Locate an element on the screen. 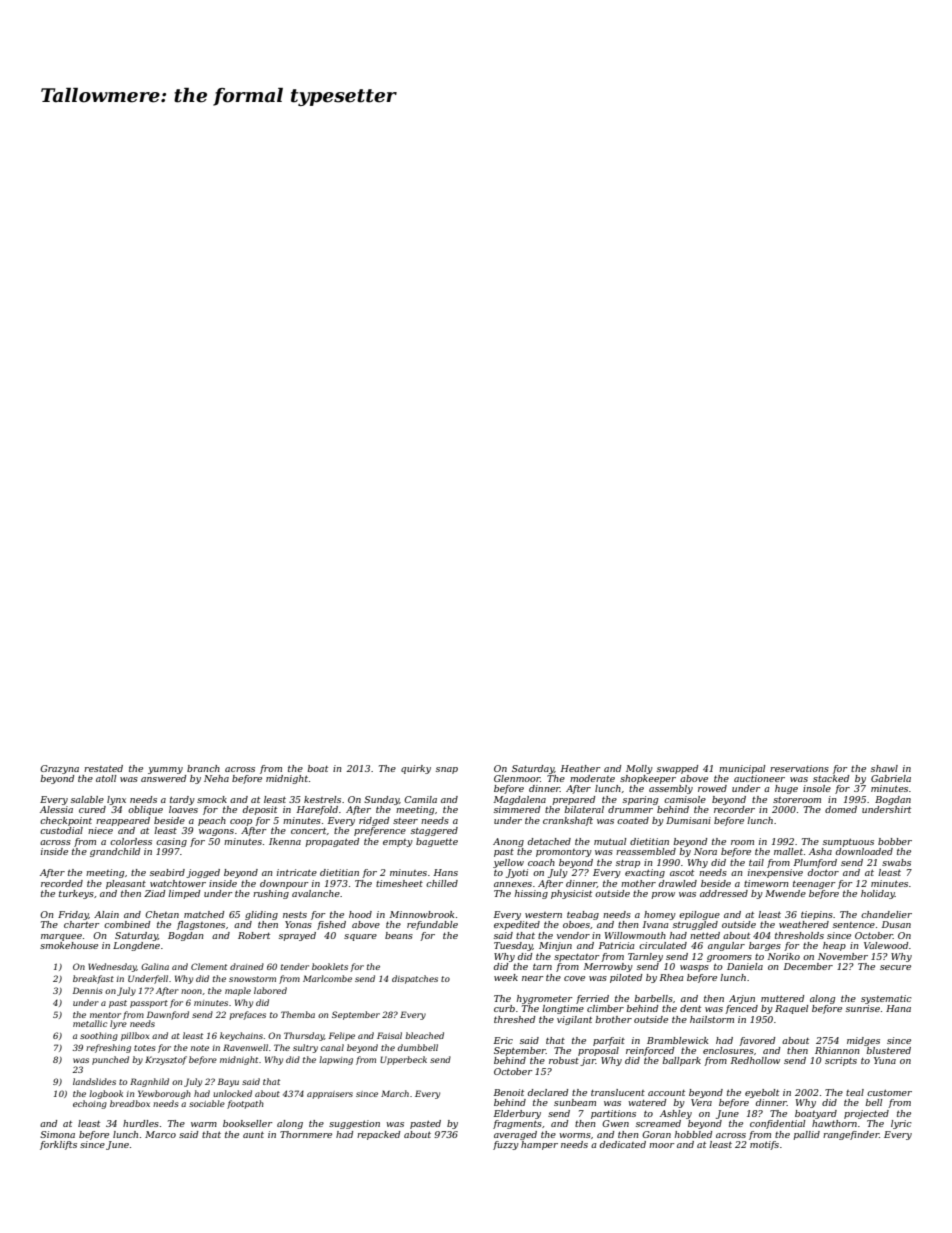 This screenshot has width=952, height=1233. curb is located at coordinates (504, 1008).
